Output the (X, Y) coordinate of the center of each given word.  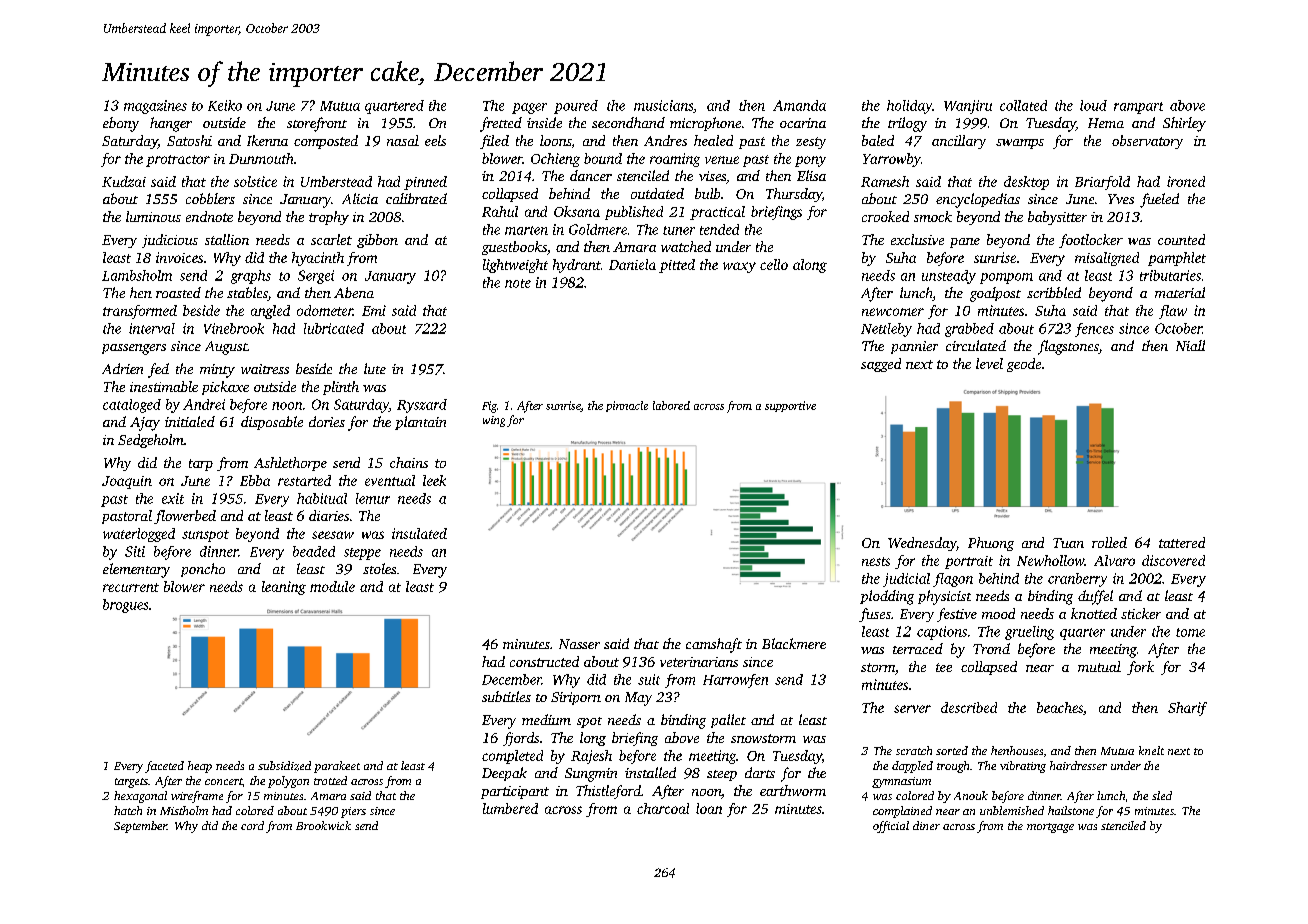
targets (131, 783)
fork (1140, 668)
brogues (125, 606)
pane (965, 243)
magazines (155, 107)
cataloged (132, 406)
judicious (170, 241)
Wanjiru (968, 107)
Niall (1190, 345)
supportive (790, 406)
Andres (665, 140)
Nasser (579, 644)
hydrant (577, 266)
